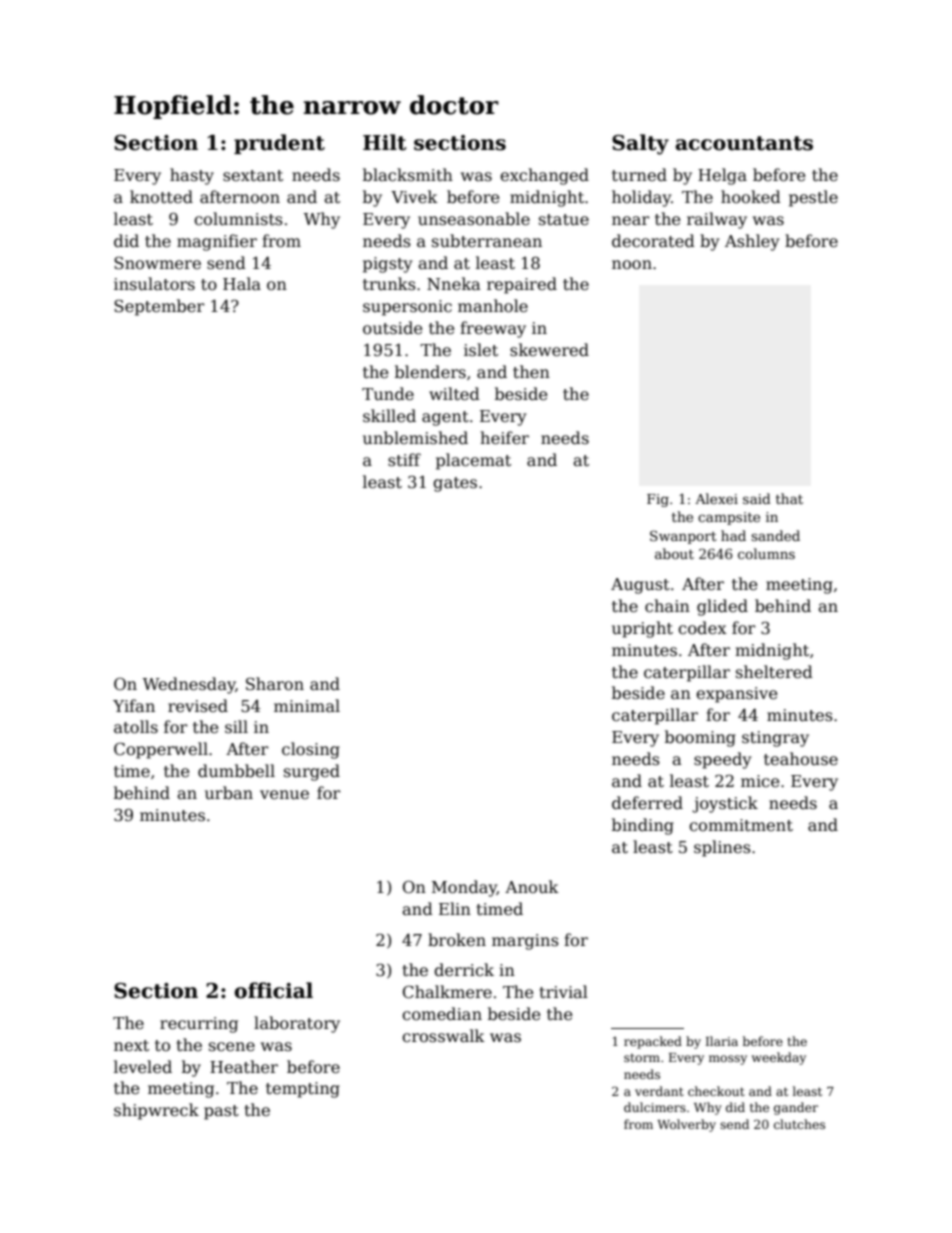  Describe the element at coordinates (236, 770) in the screenshot. I see `dumbbell` at that location.
